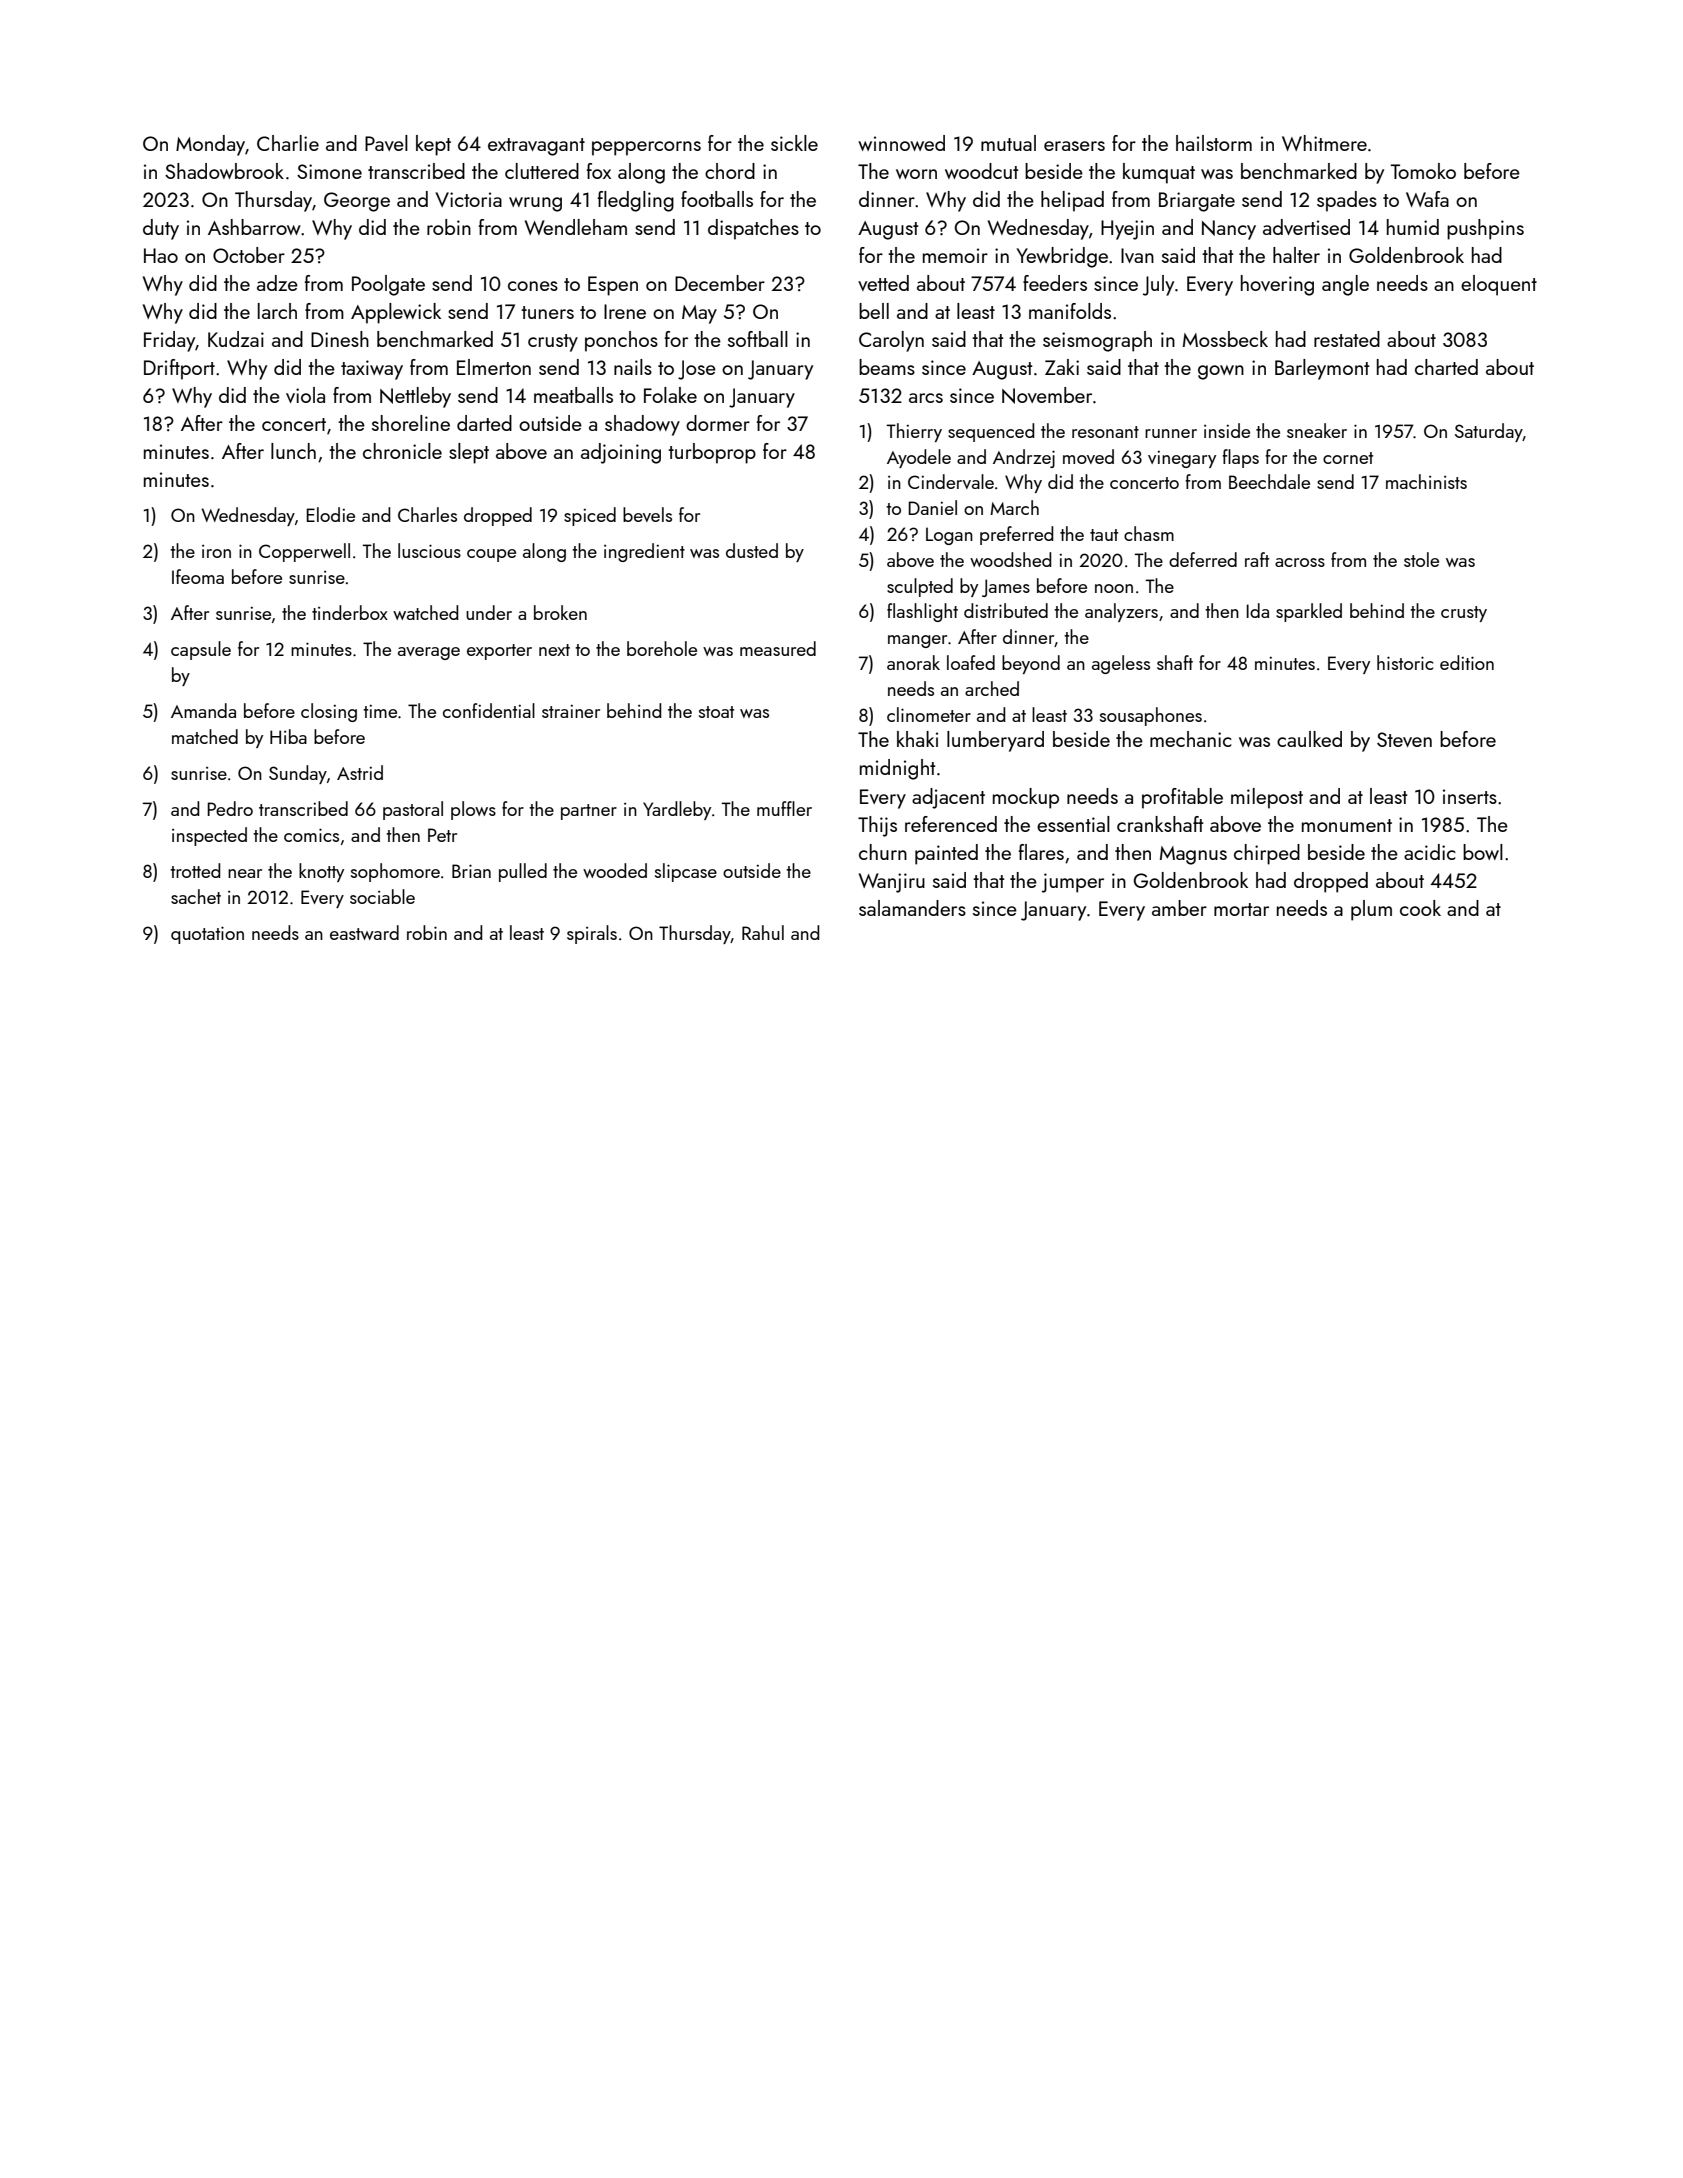 The width and height of the page is (1683, 2178). What do you see at coordinates (254, 227) in the page?
I see `Ashbarrow` at bounding box center [254, 227].
